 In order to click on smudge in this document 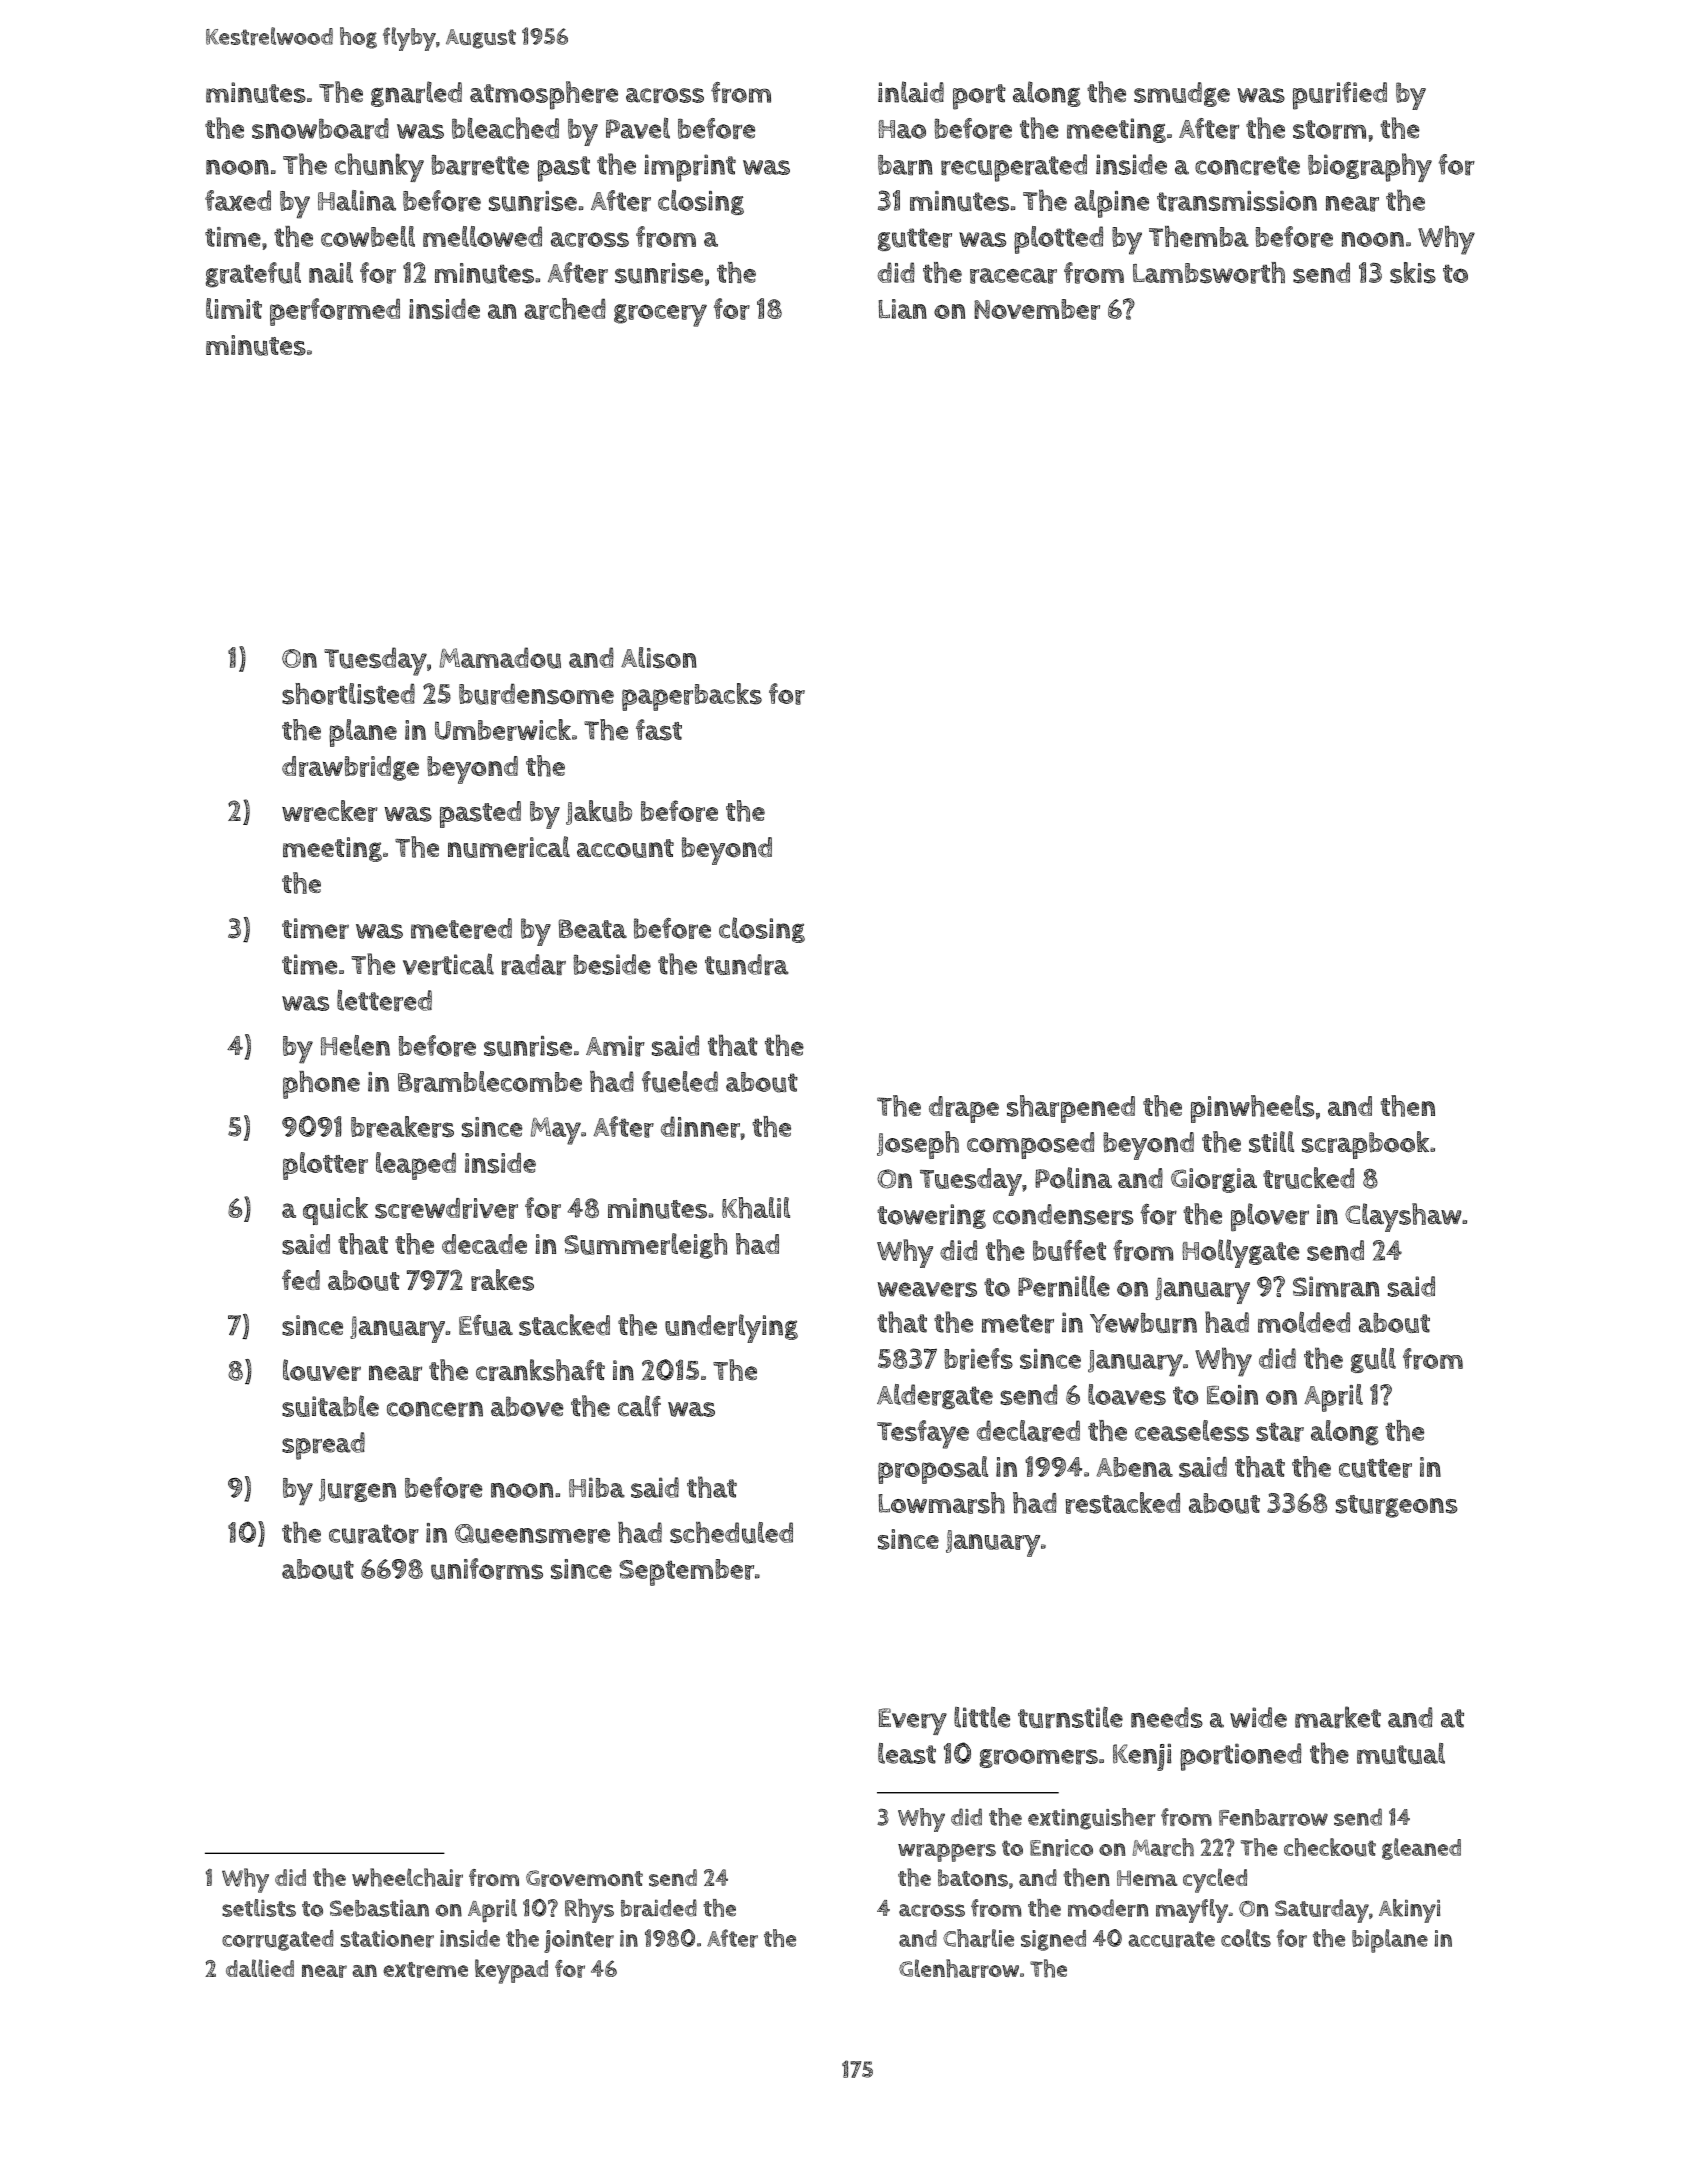, I will do `click(1182, 94)`.
